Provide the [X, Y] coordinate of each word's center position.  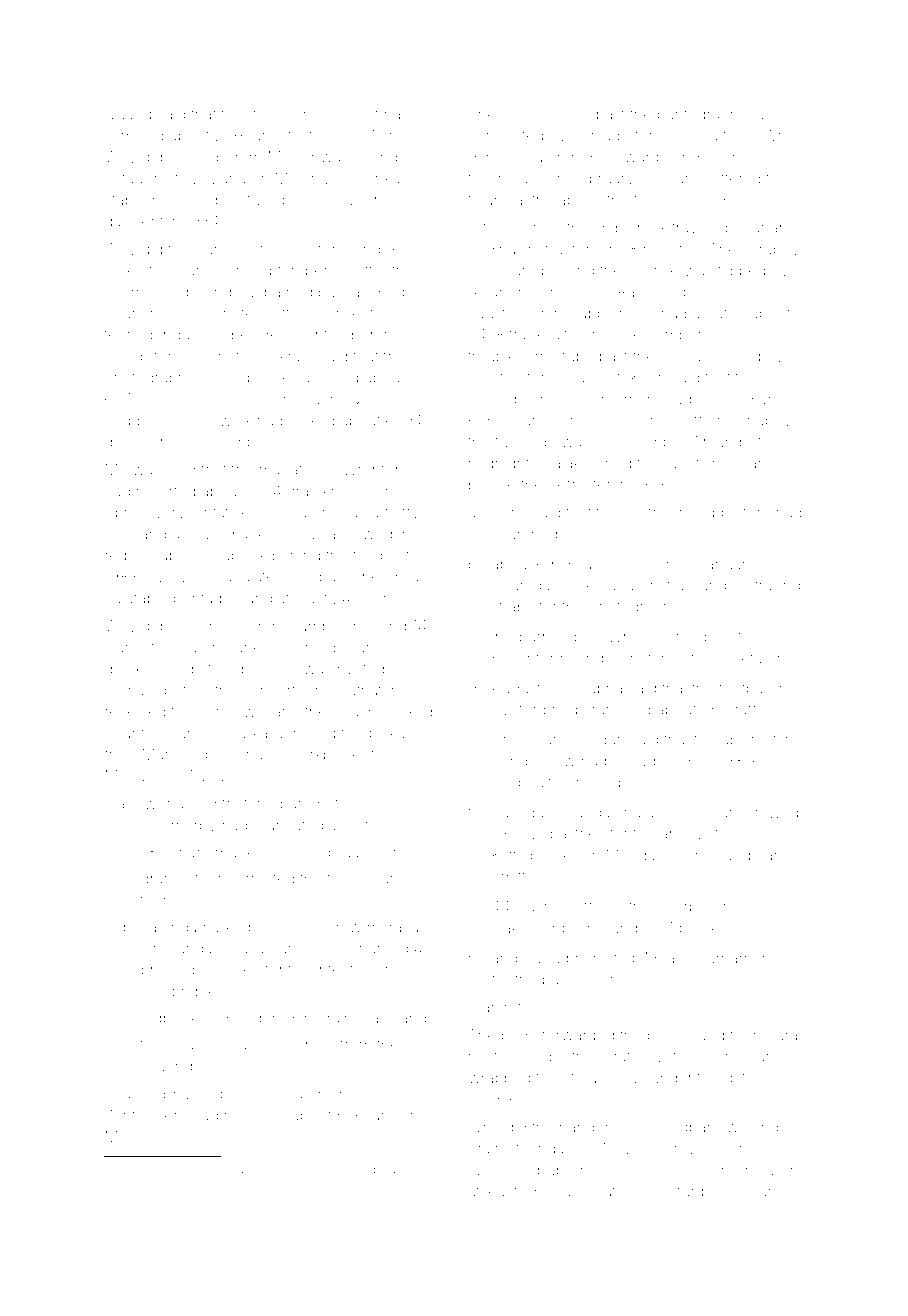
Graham [513, 178]
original [494, 250]
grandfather [181, 880]
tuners [349, 879]
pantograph [698, 116]
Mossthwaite [313, 157]
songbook [231, 557]
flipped [741, 271]
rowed [172, 1201]
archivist [689, 834]
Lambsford [329, 625]
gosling [206, 293]
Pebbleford [732, 512]
